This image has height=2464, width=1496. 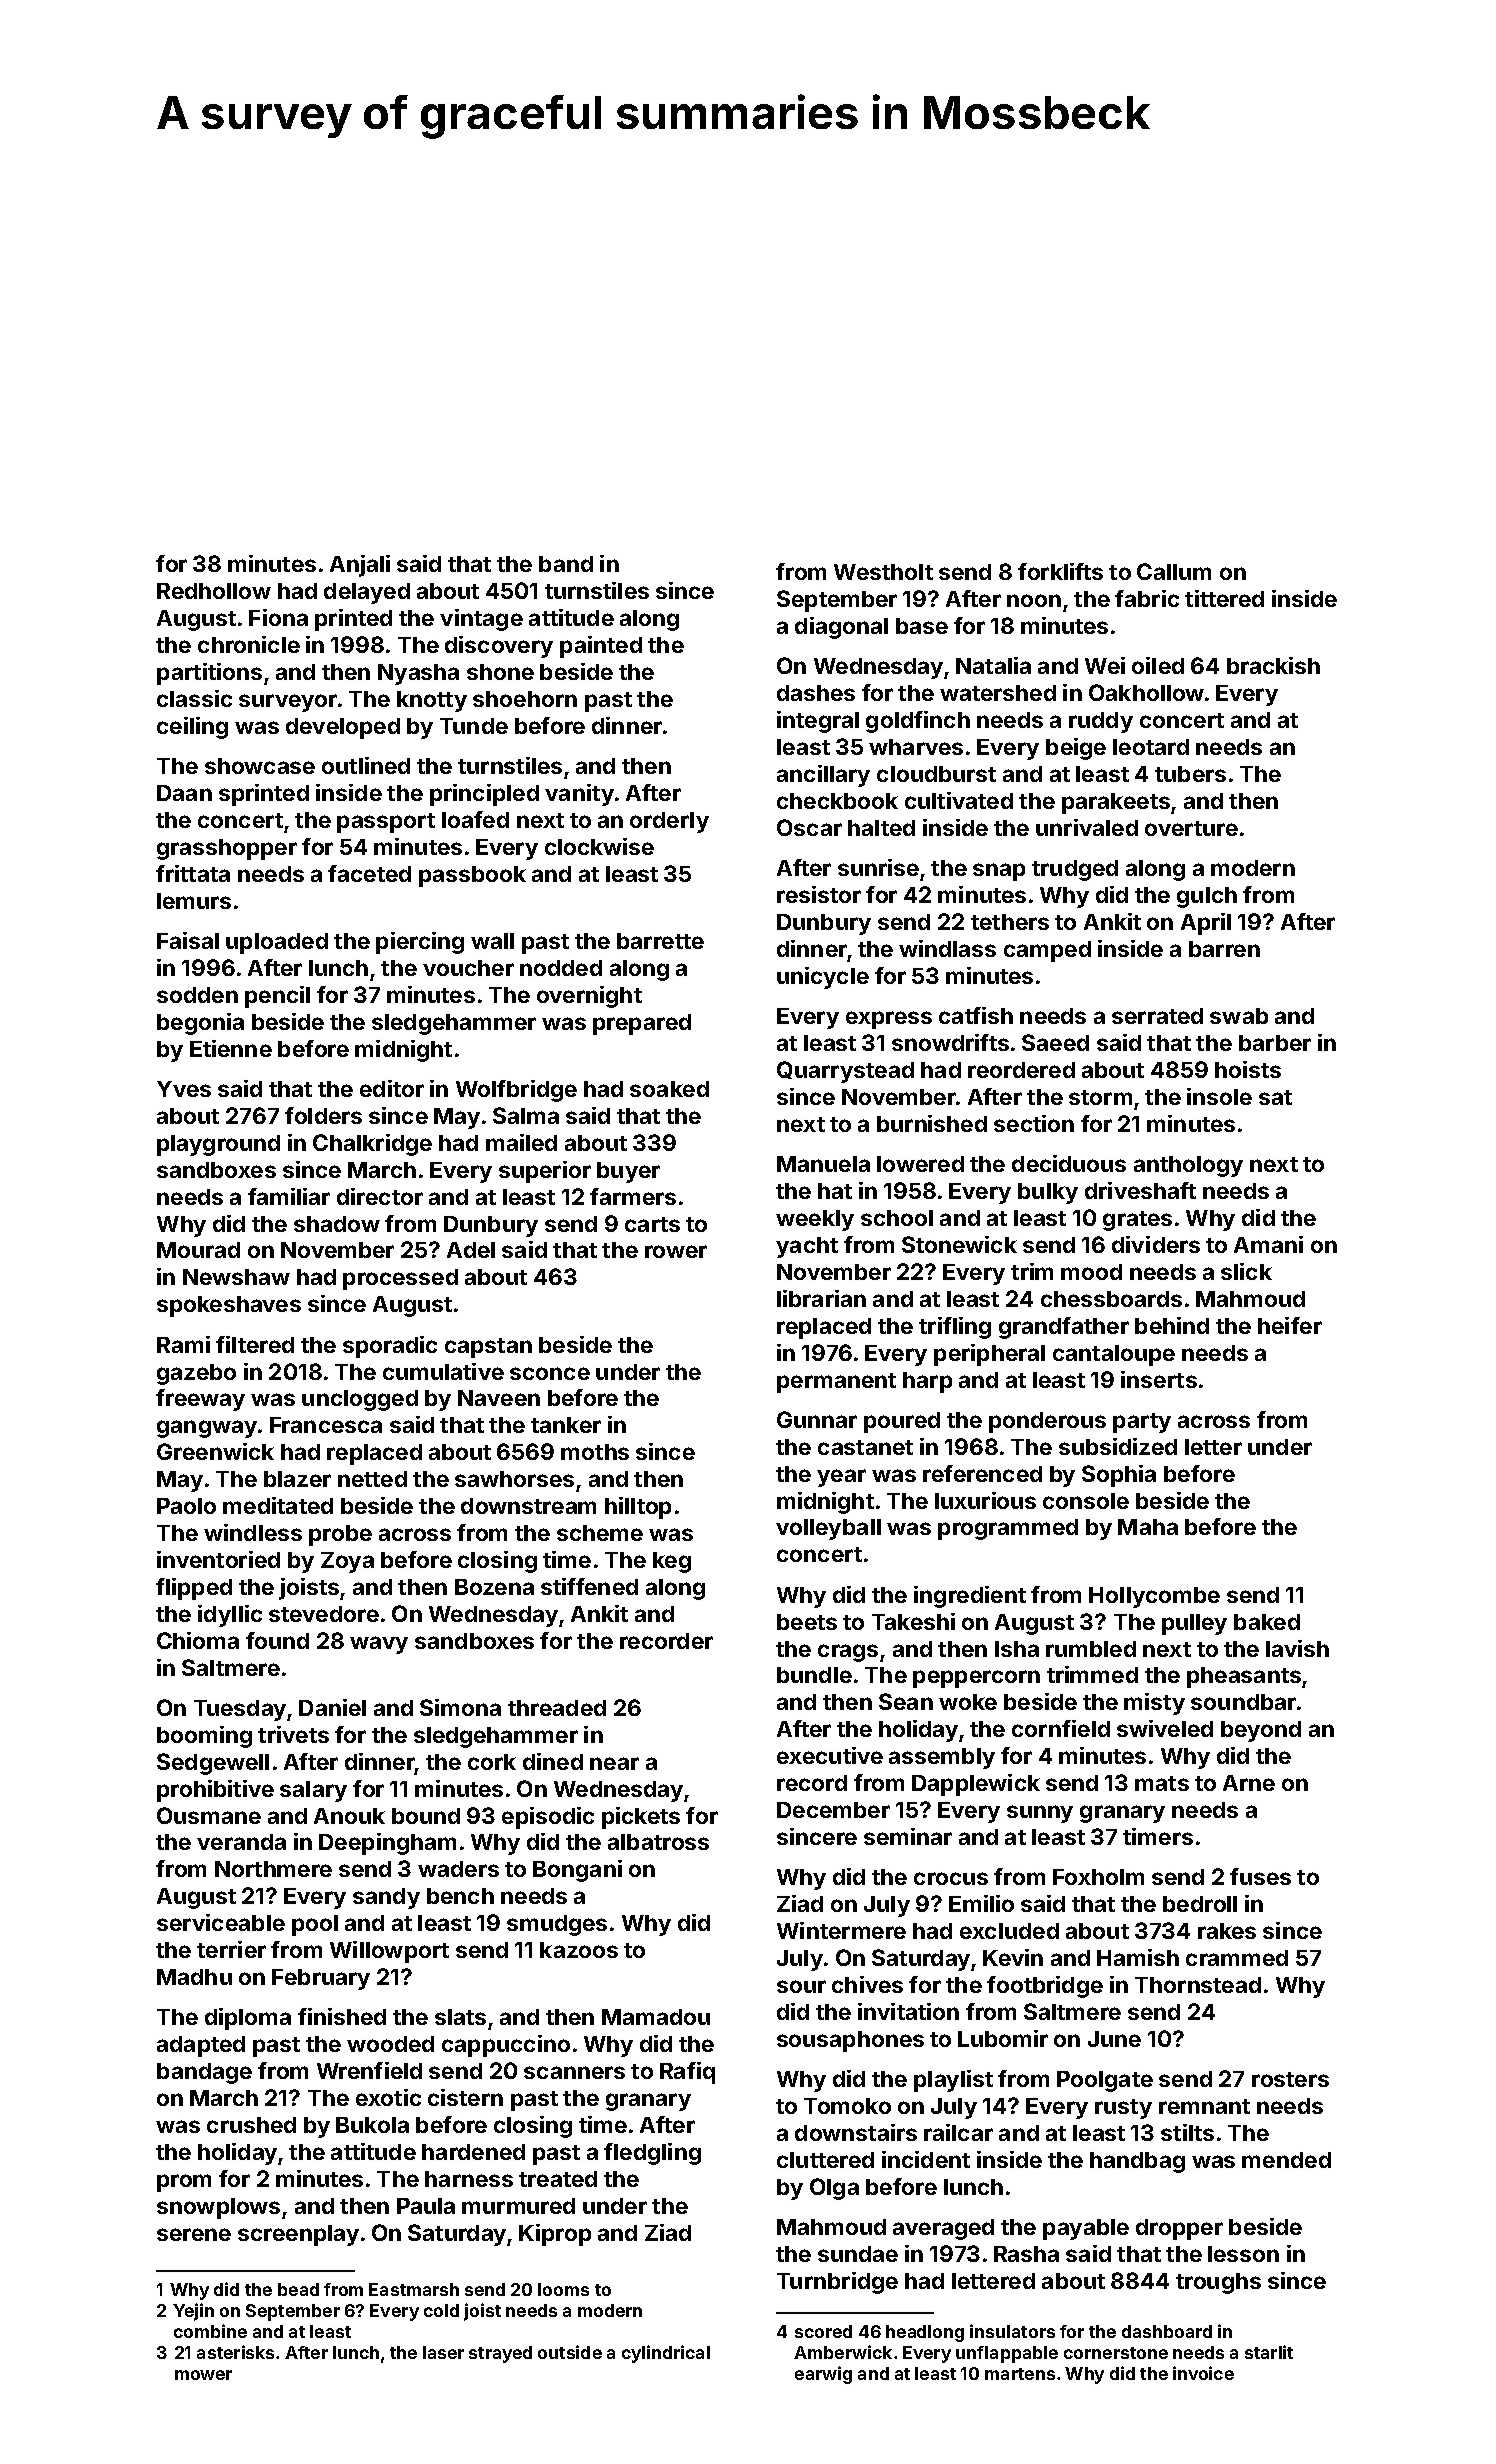 What do you see at coordinates (814, 1675) in the image?
I see `bundle` at bounding box center [814, 1675].
